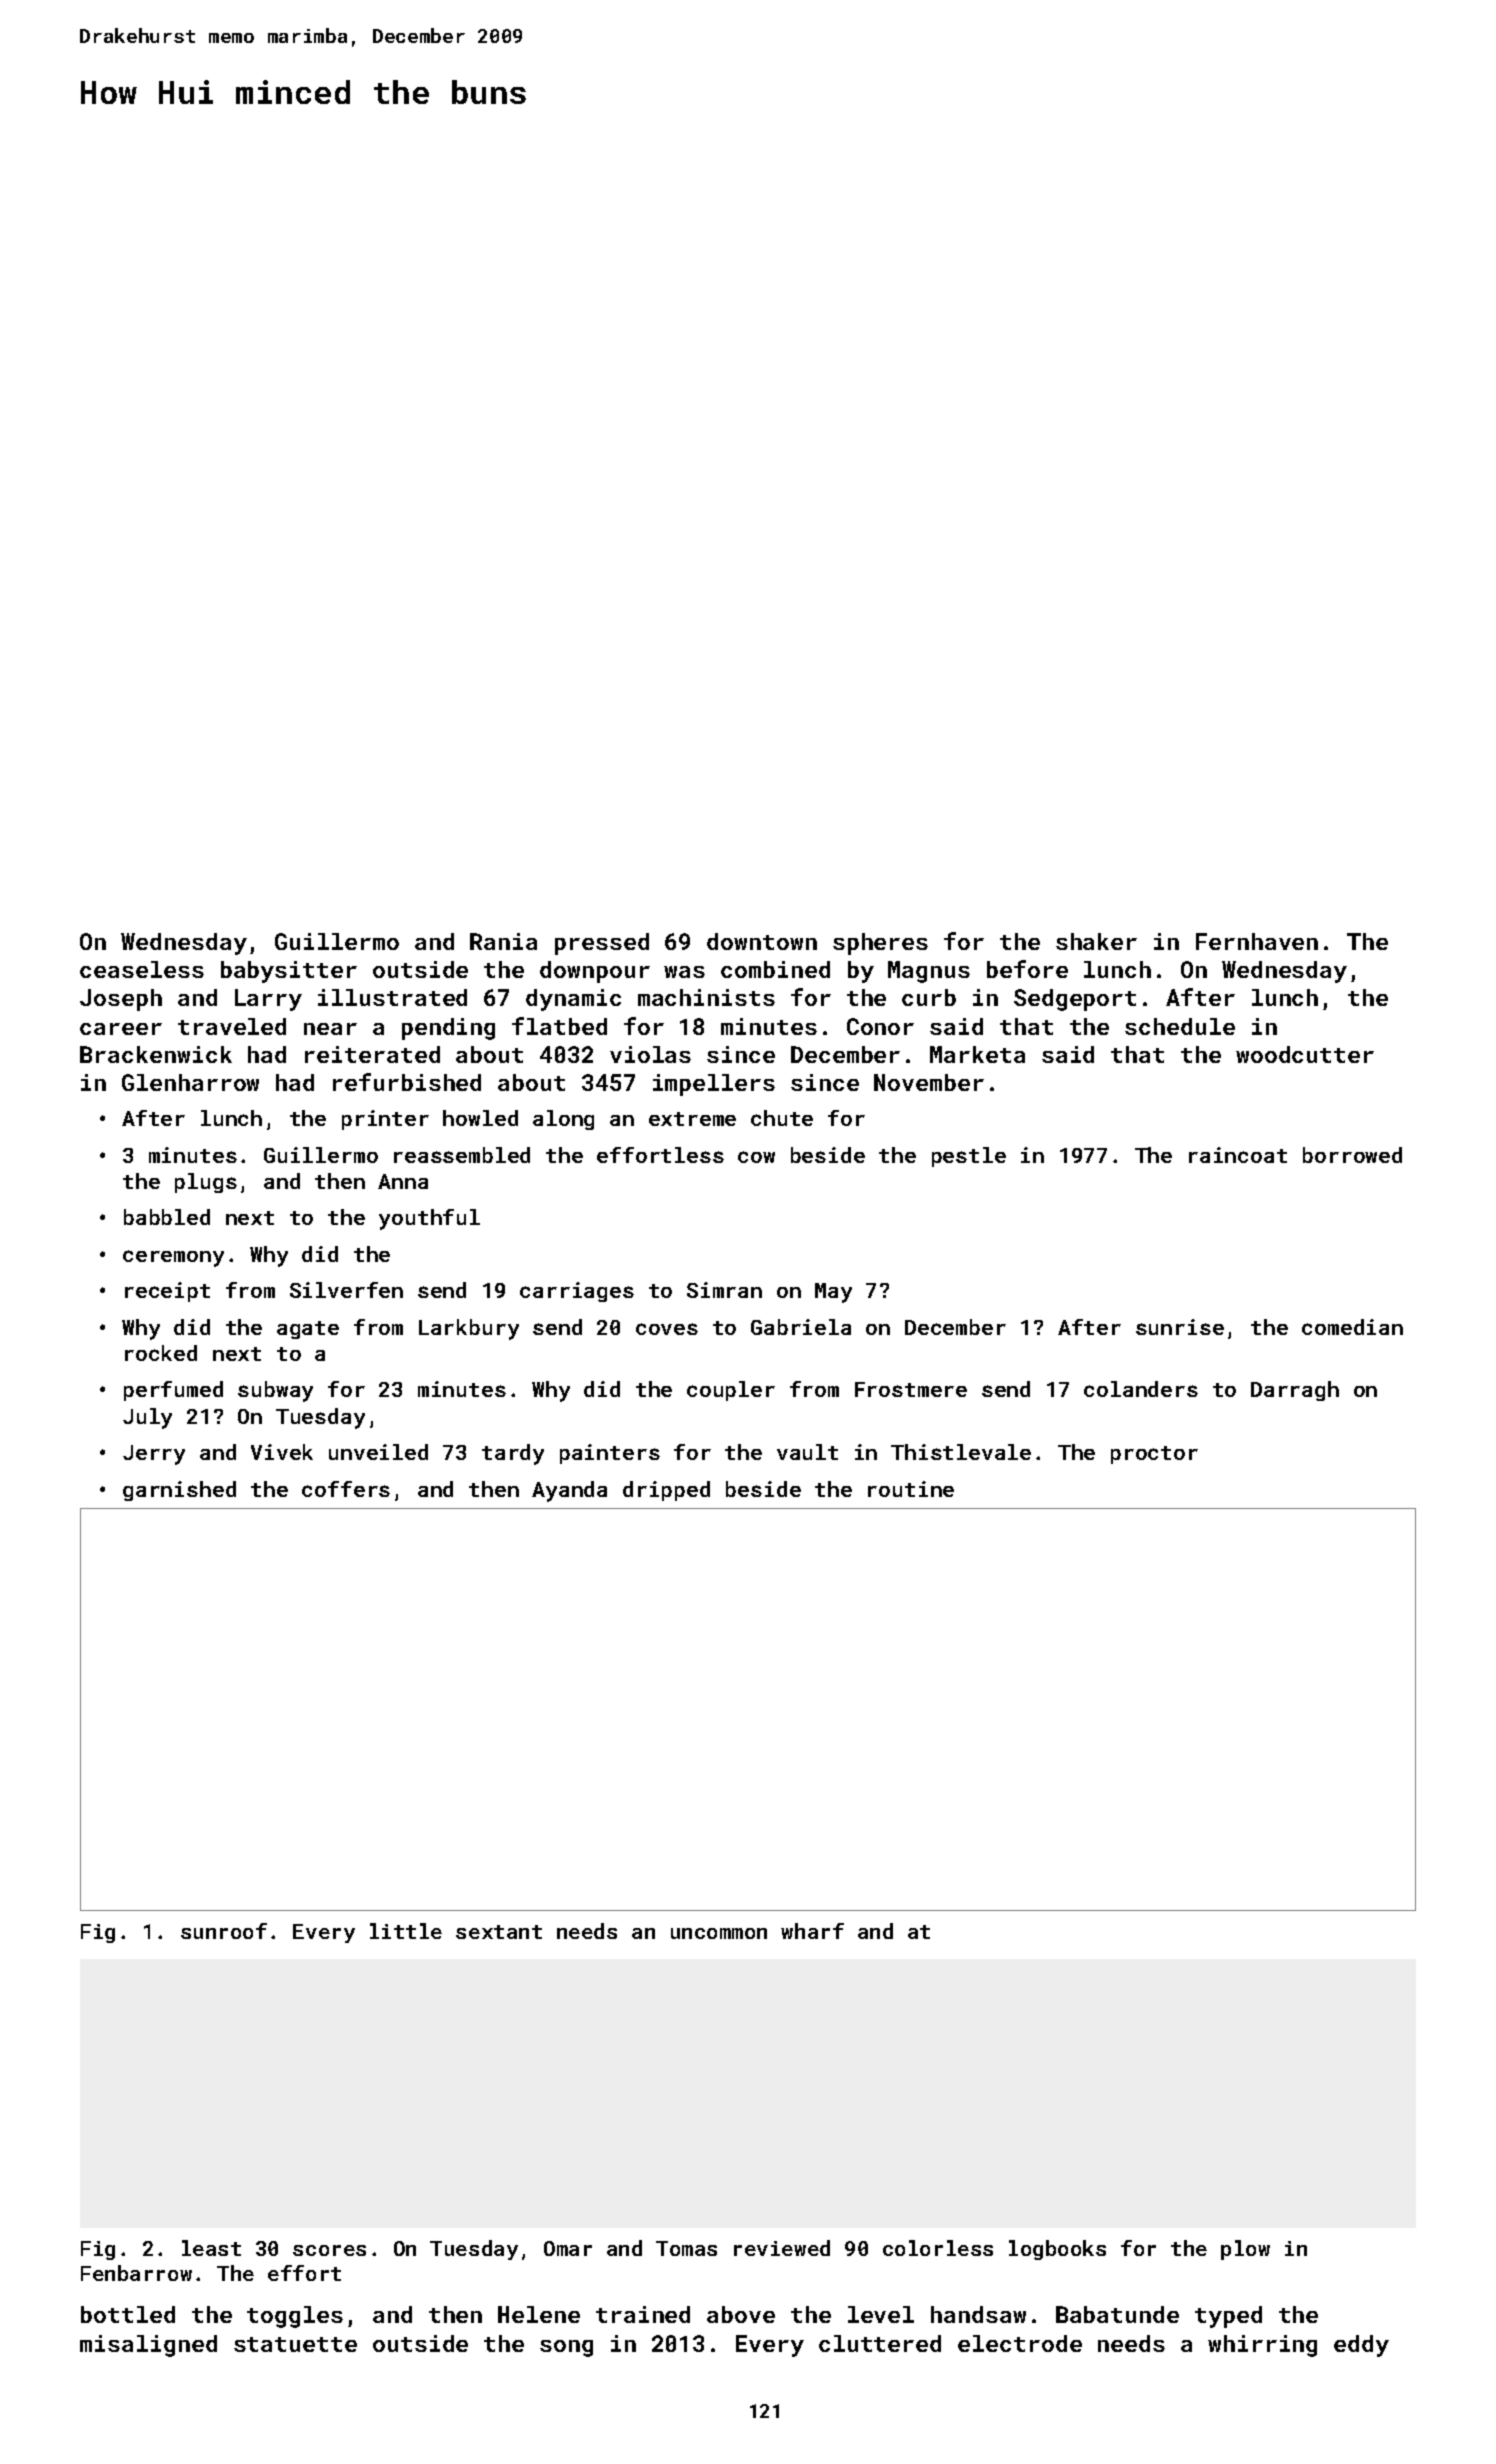  What do you see at coordinates (762, 941) in the screenshot?
I see `downtown` at bounding box center [762, 941].
